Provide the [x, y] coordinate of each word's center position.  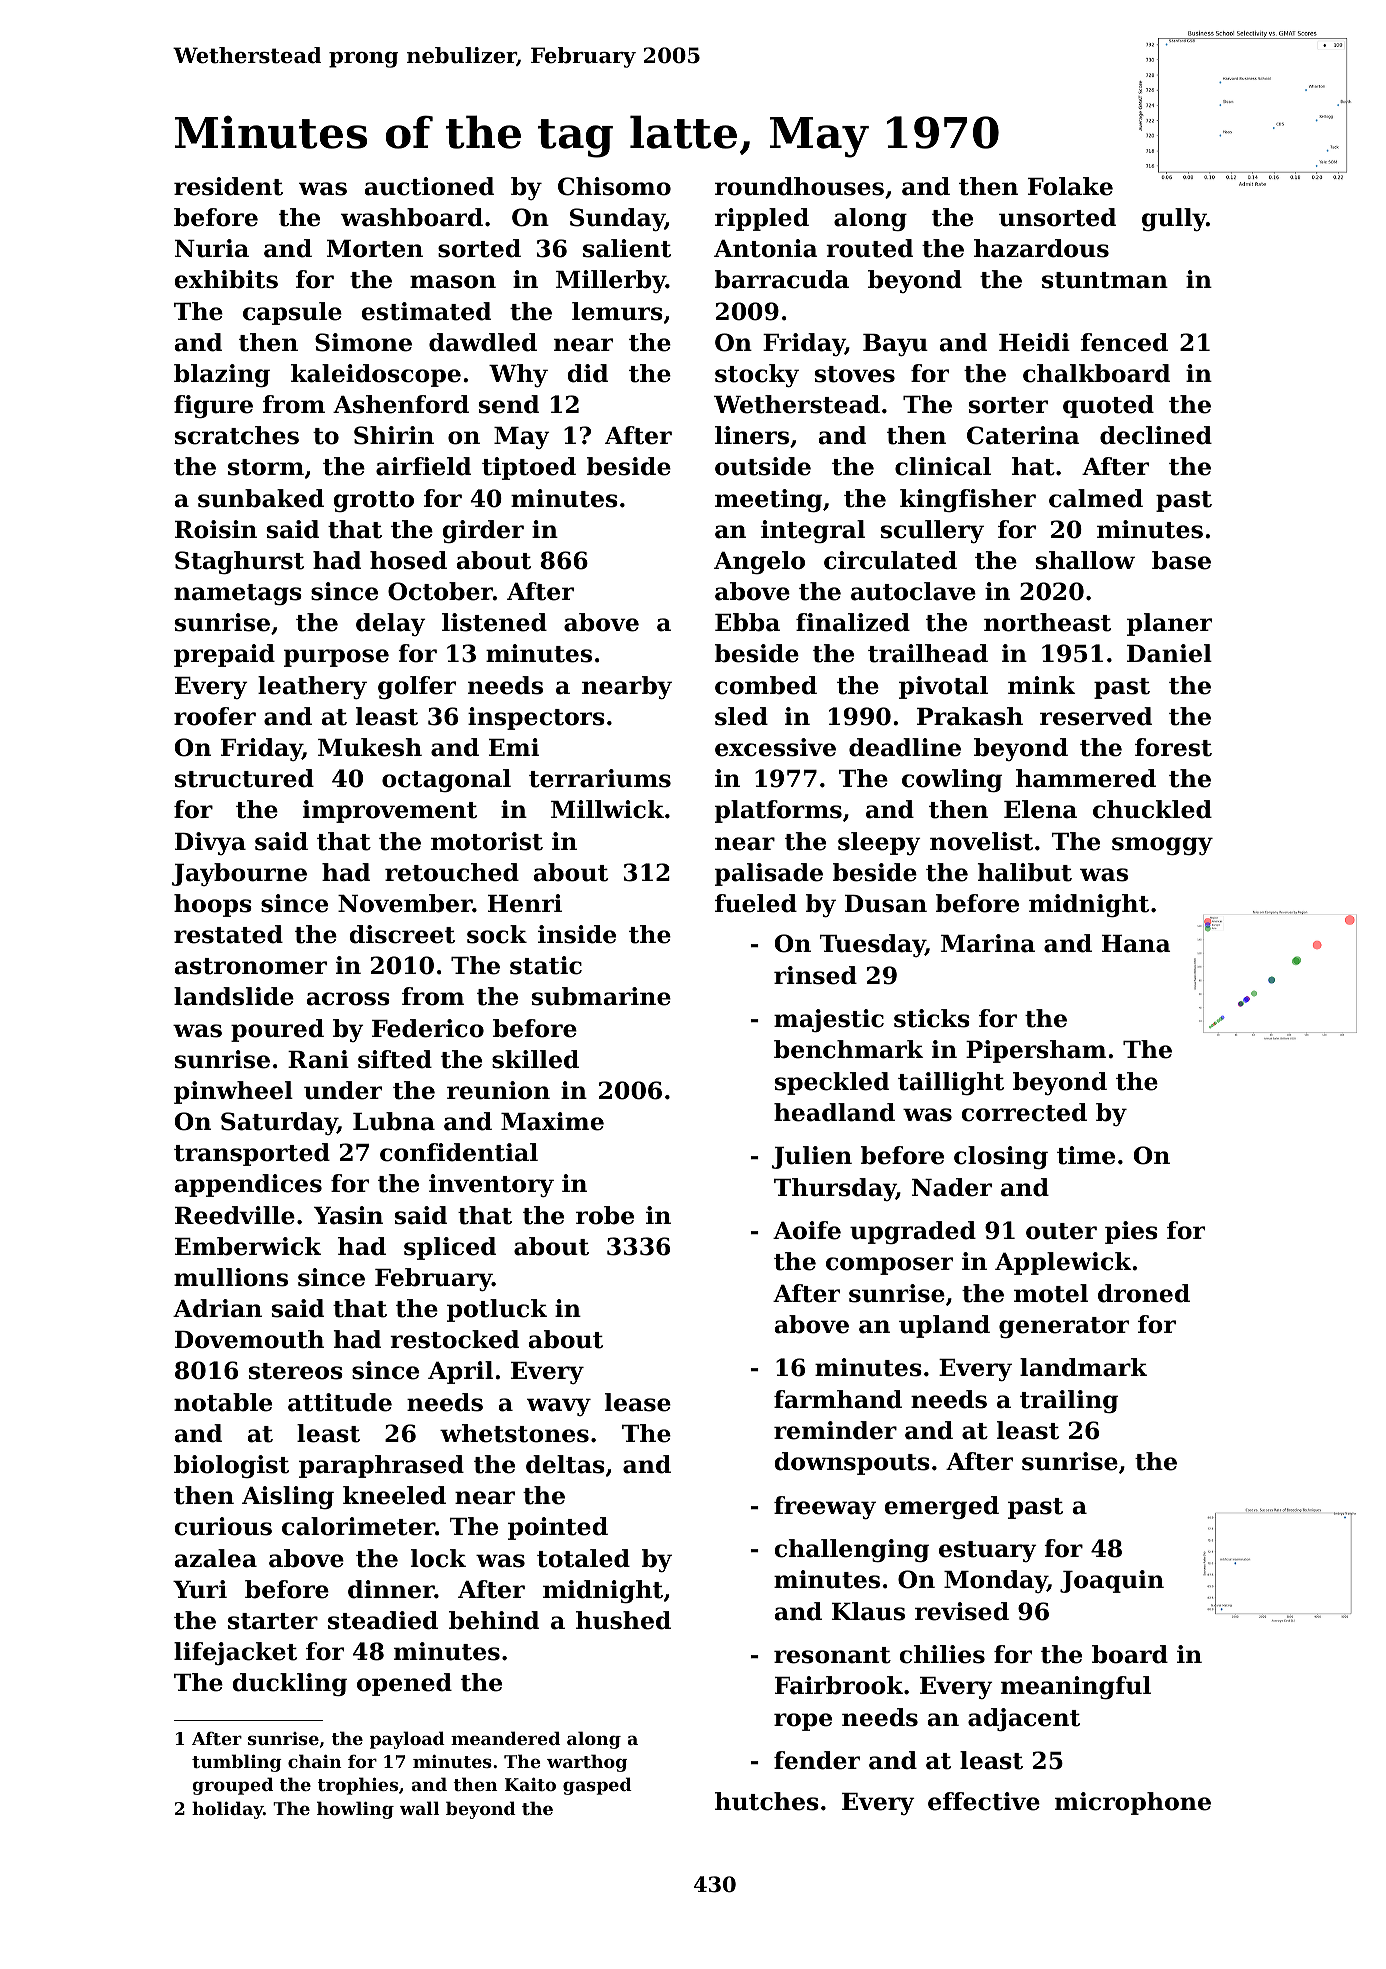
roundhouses [799, 186]
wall [419, 1808]
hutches [767, 1801]
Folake [1070, 186]
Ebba [747, 622]
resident [228, 186]
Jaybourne [239, 874]
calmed [1096, 498]
